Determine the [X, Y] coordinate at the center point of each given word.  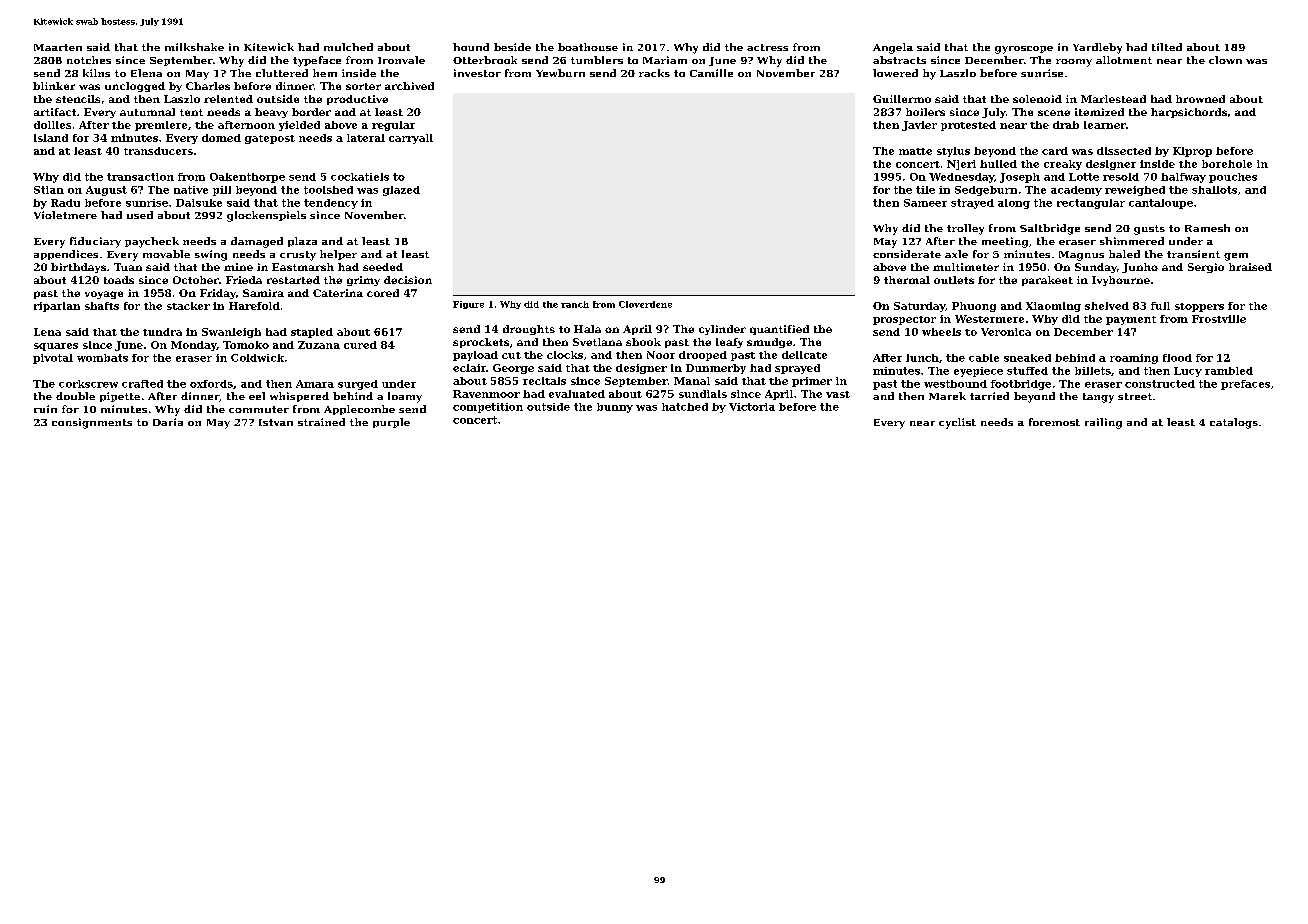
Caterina [338, 293]
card [1055, 151]
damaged [257, 242]
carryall [411, 139]
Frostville [1219, 319]
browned [1200, 99]
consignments [92, 423]
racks [654, 73]
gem [1236, 257]
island [51, 138]
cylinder [722, 330]
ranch [575, 304]
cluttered [282, 73]
